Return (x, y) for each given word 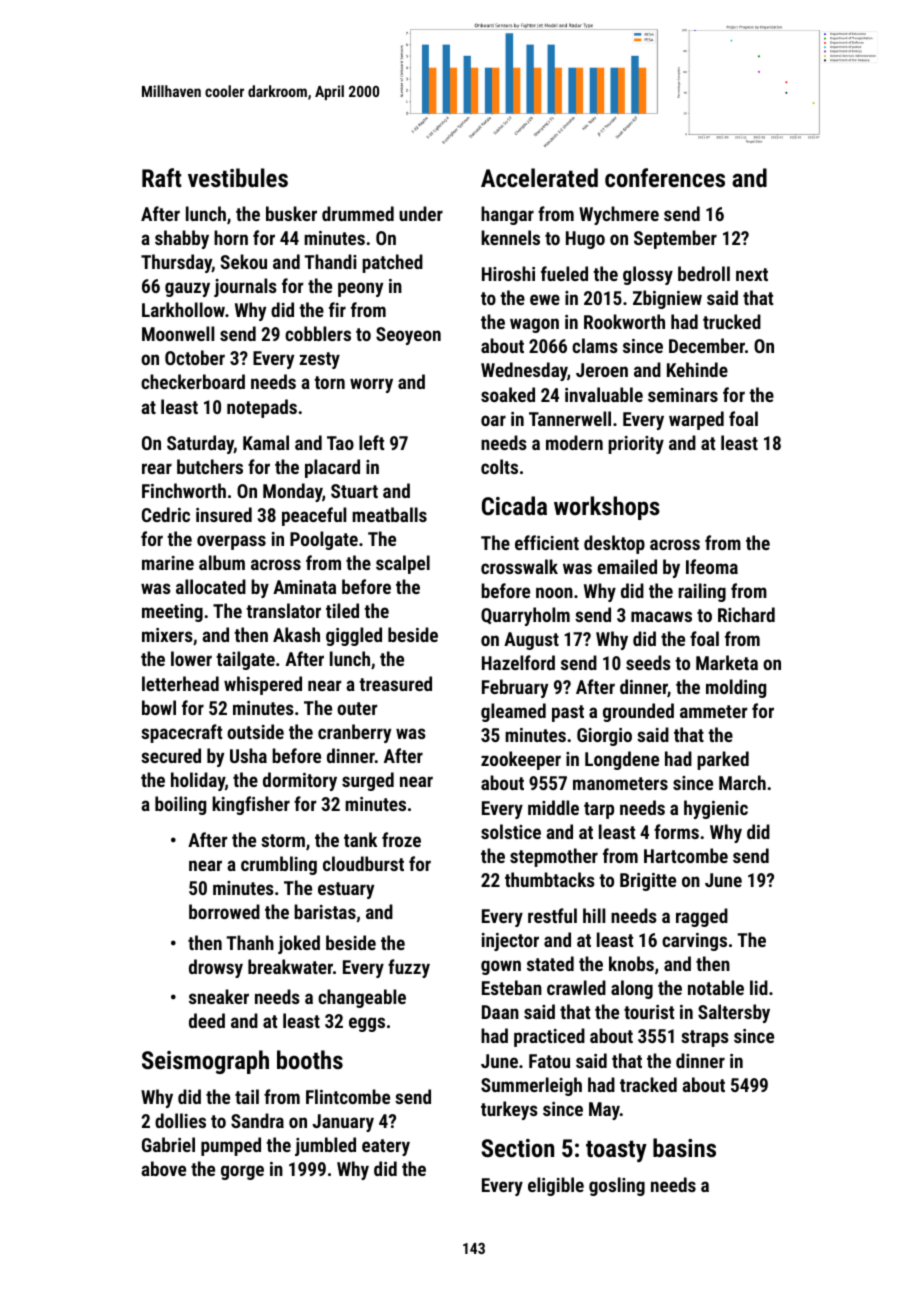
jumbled (325, 1146)
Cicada (514, 505)
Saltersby (734, 1013)
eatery (386, 1147)
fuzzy (409, 968)
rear (157, 468)
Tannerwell (570, 418)
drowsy (216, 968)
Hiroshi (508, 273)
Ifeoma (712, 566)
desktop (614, 544)
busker (291, 213)
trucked (732, 321)
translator (283, 610)
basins (684, 1147)
